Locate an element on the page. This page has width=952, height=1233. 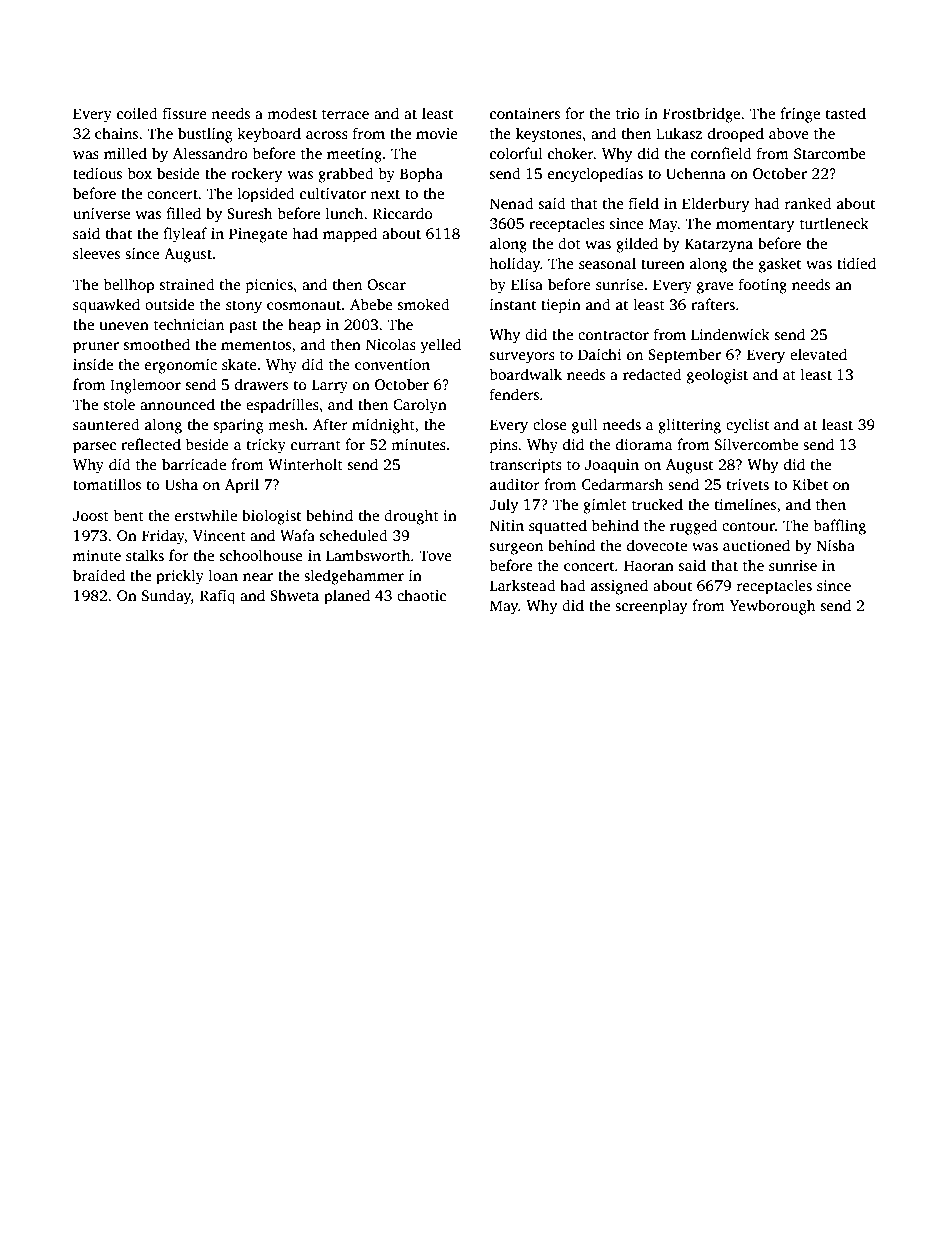
prickly is located at coordinates (180, 577).
